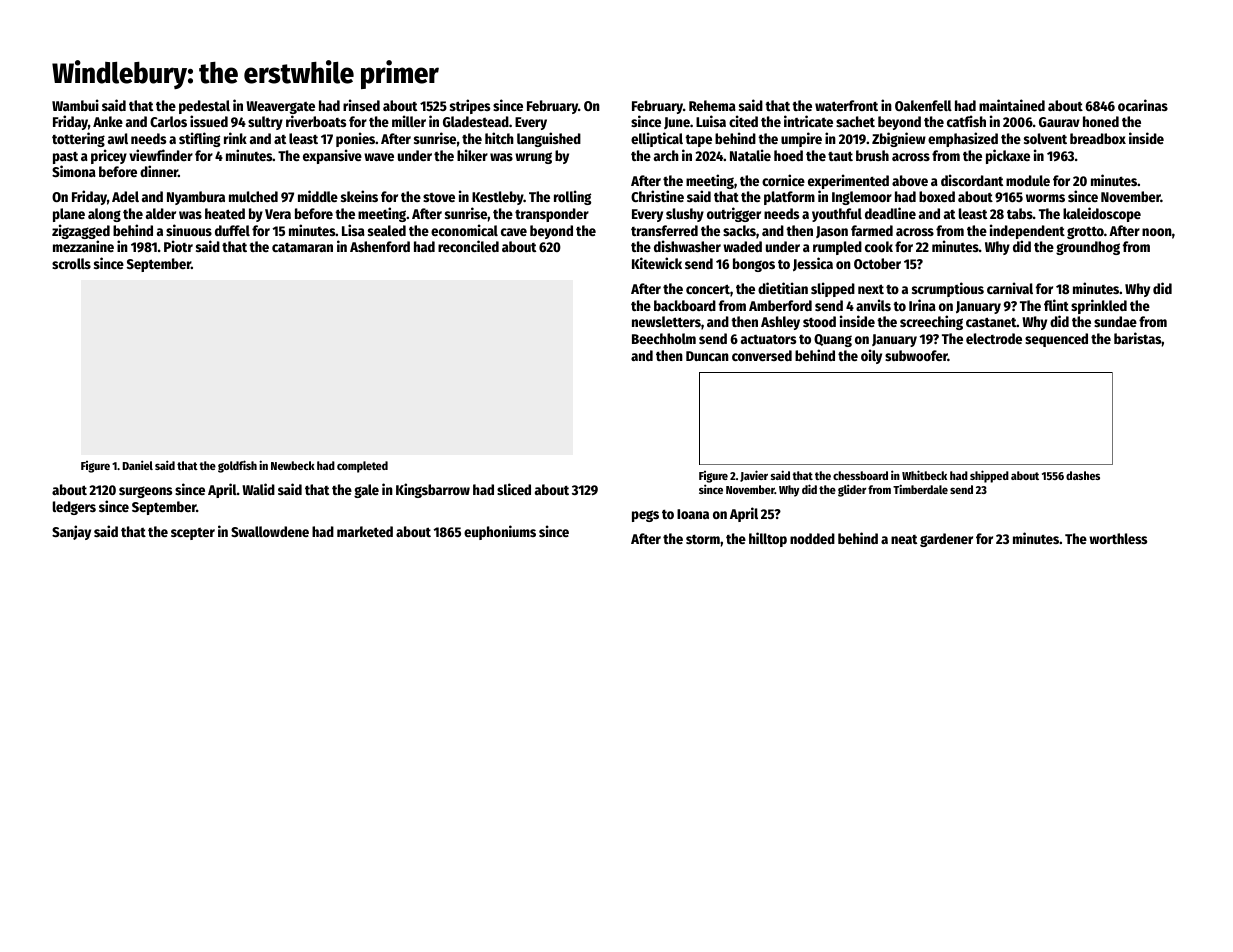 The width and height of the screenshot is (1233, 952). Describe the element at coordinates (500, 532) in the screenshot. I see `euphoniums` at that location.
